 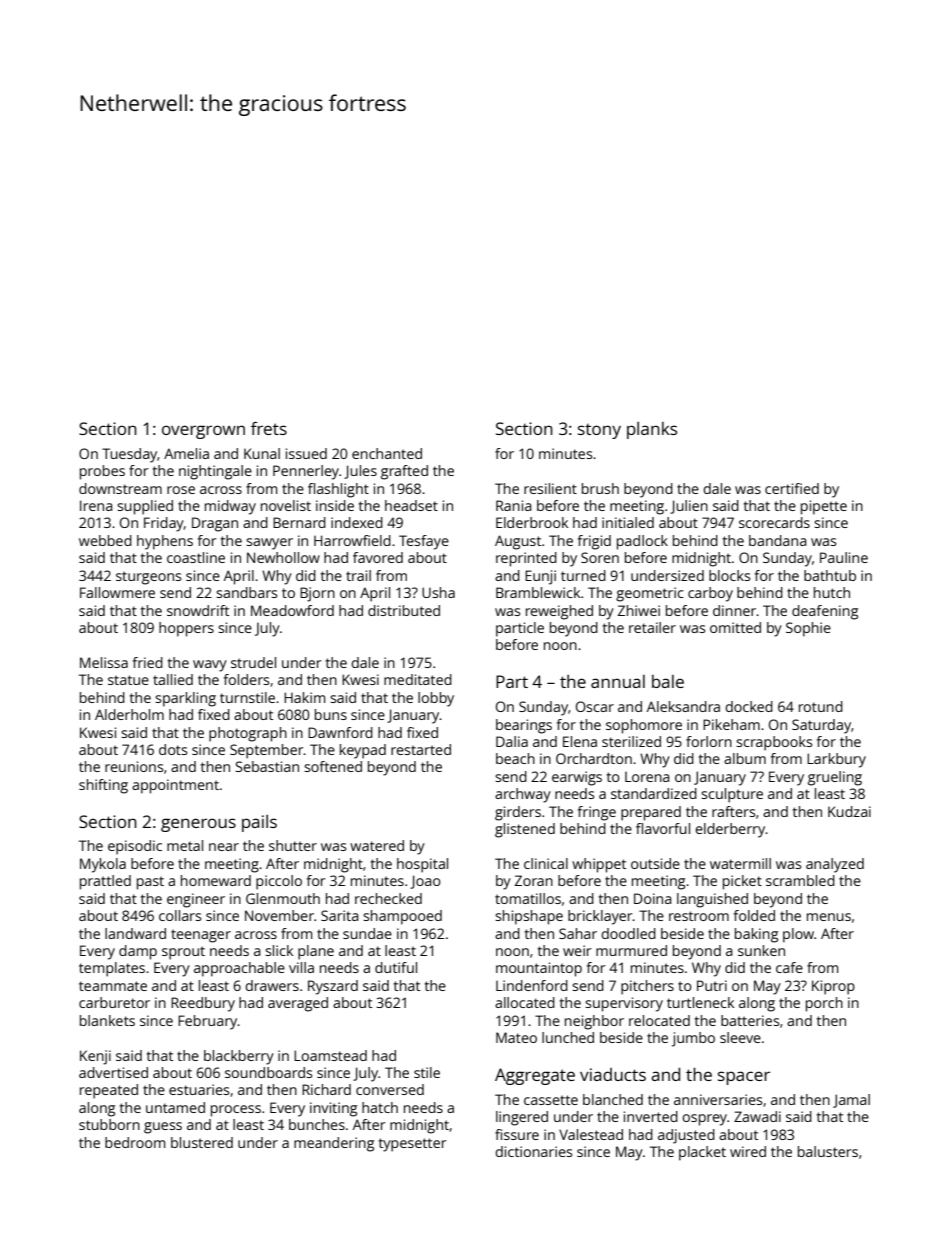 I want to click on scorecards, so click(x=774, y=522).
